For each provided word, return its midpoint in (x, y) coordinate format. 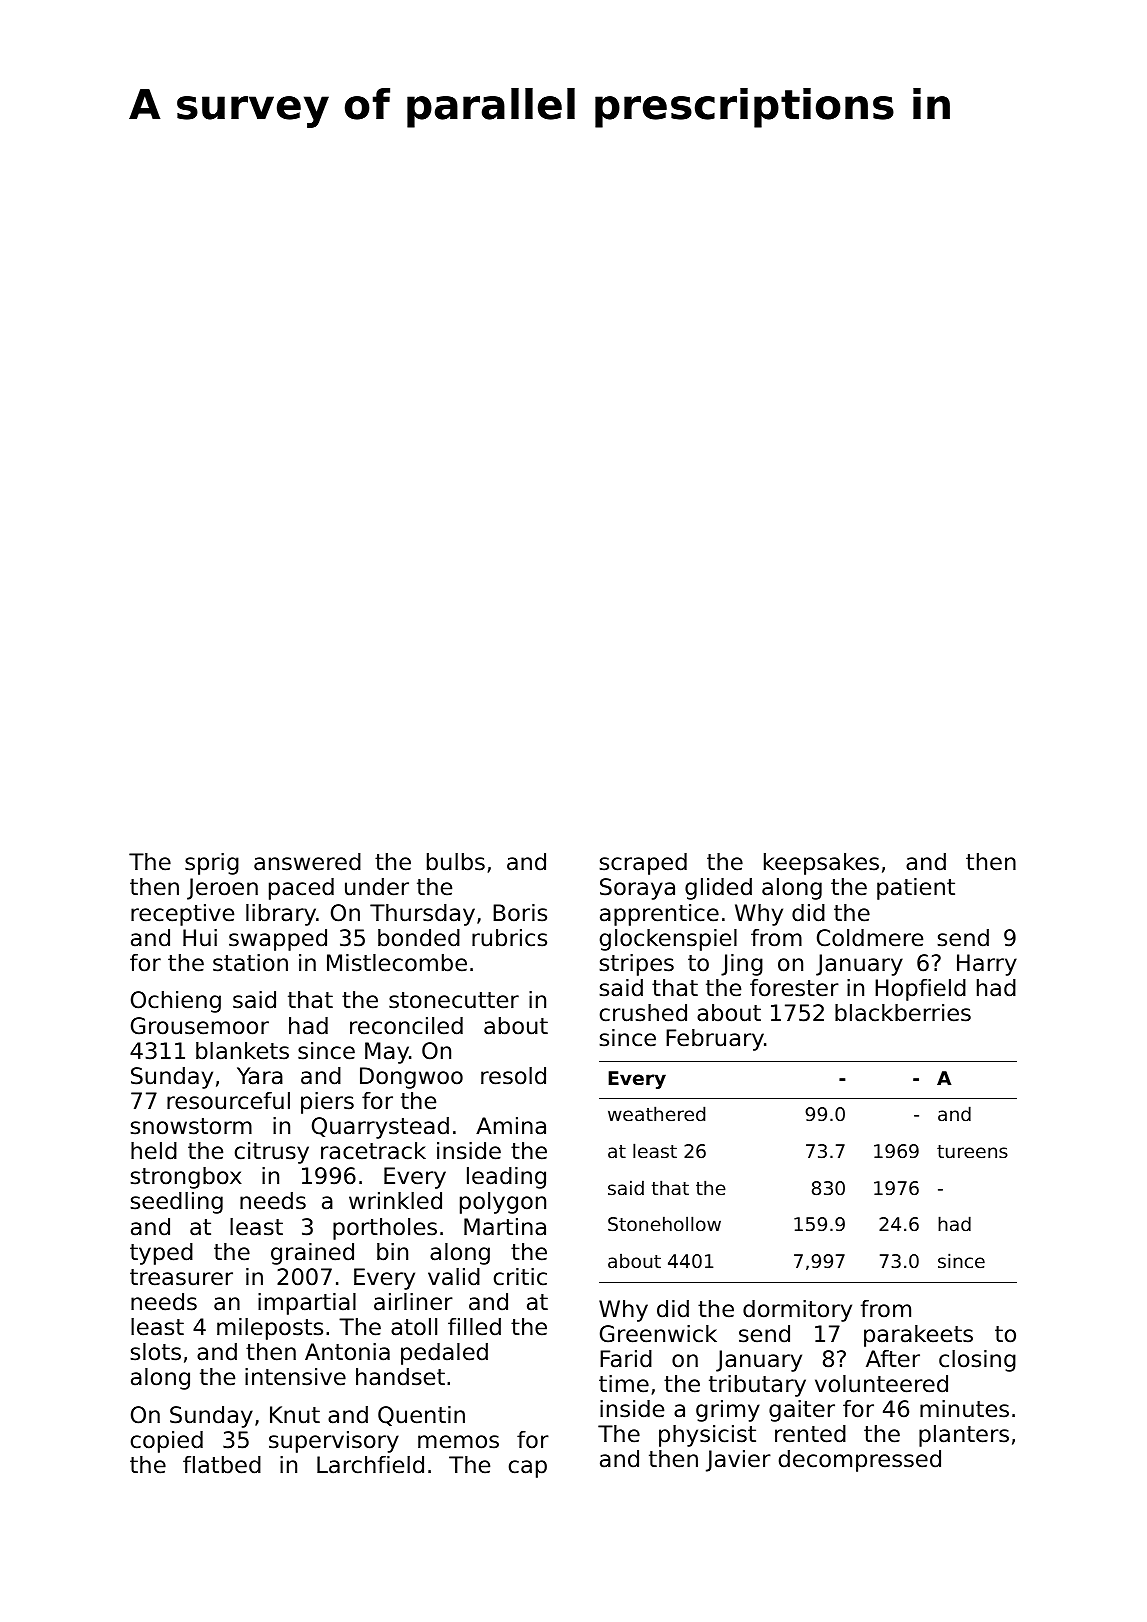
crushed (643, 1013)
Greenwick (658, 1334)
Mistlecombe (397, 963)
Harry (987, 965)
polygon (503, 1203)
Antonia (347, 1352)
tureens (972, 1151)
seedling (176, 1203)
